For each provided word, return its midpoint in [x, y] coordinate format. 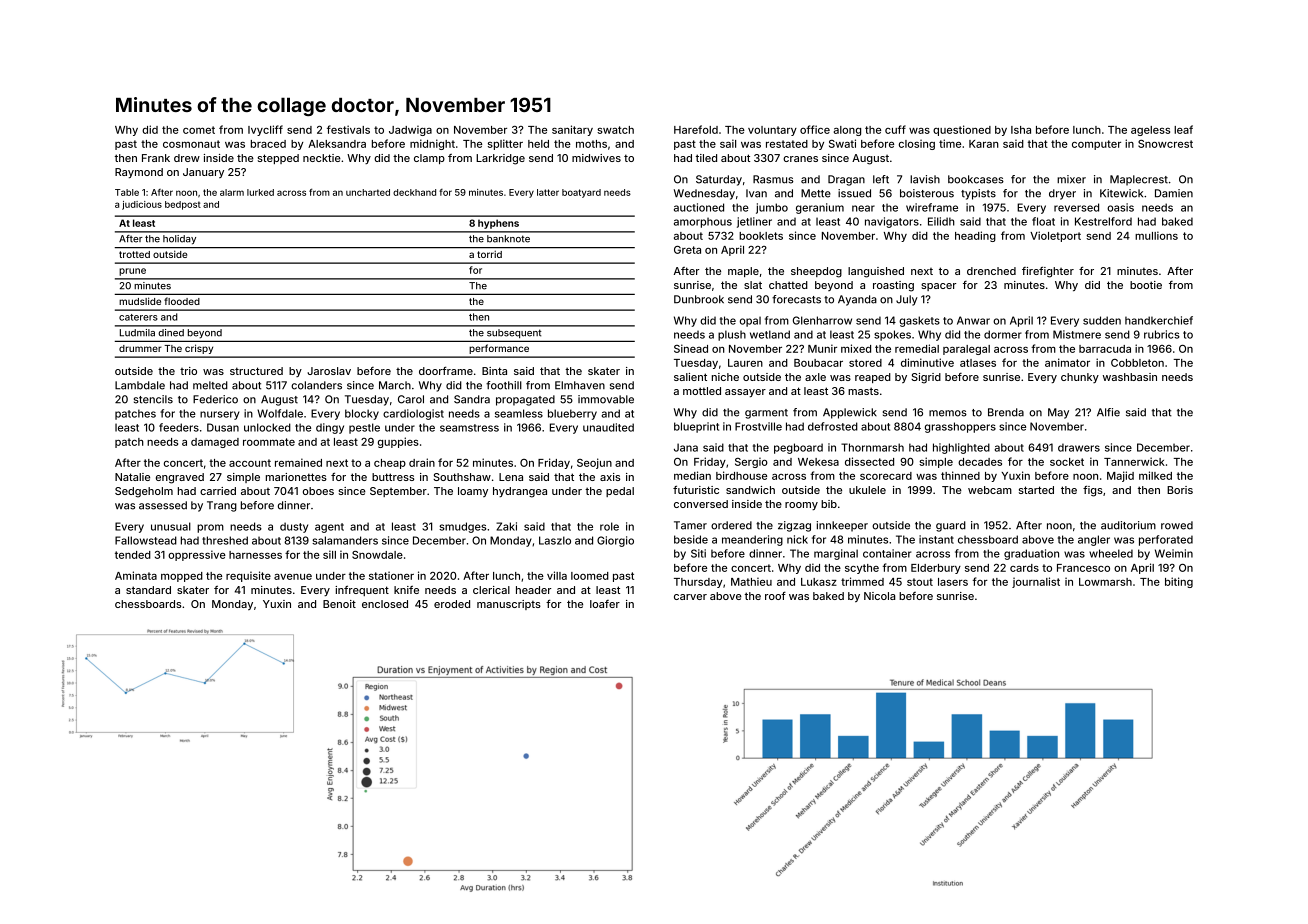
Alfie [1108, 412]
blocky [362, 414]
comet [199, 130]
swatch [615, 130]
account [250, 463]
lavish [925, 179]
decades [980, 462]
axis [610, 477]
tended [133, 555]
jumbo [772, 208]
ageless [1150, 131]
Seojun [594, 463]
